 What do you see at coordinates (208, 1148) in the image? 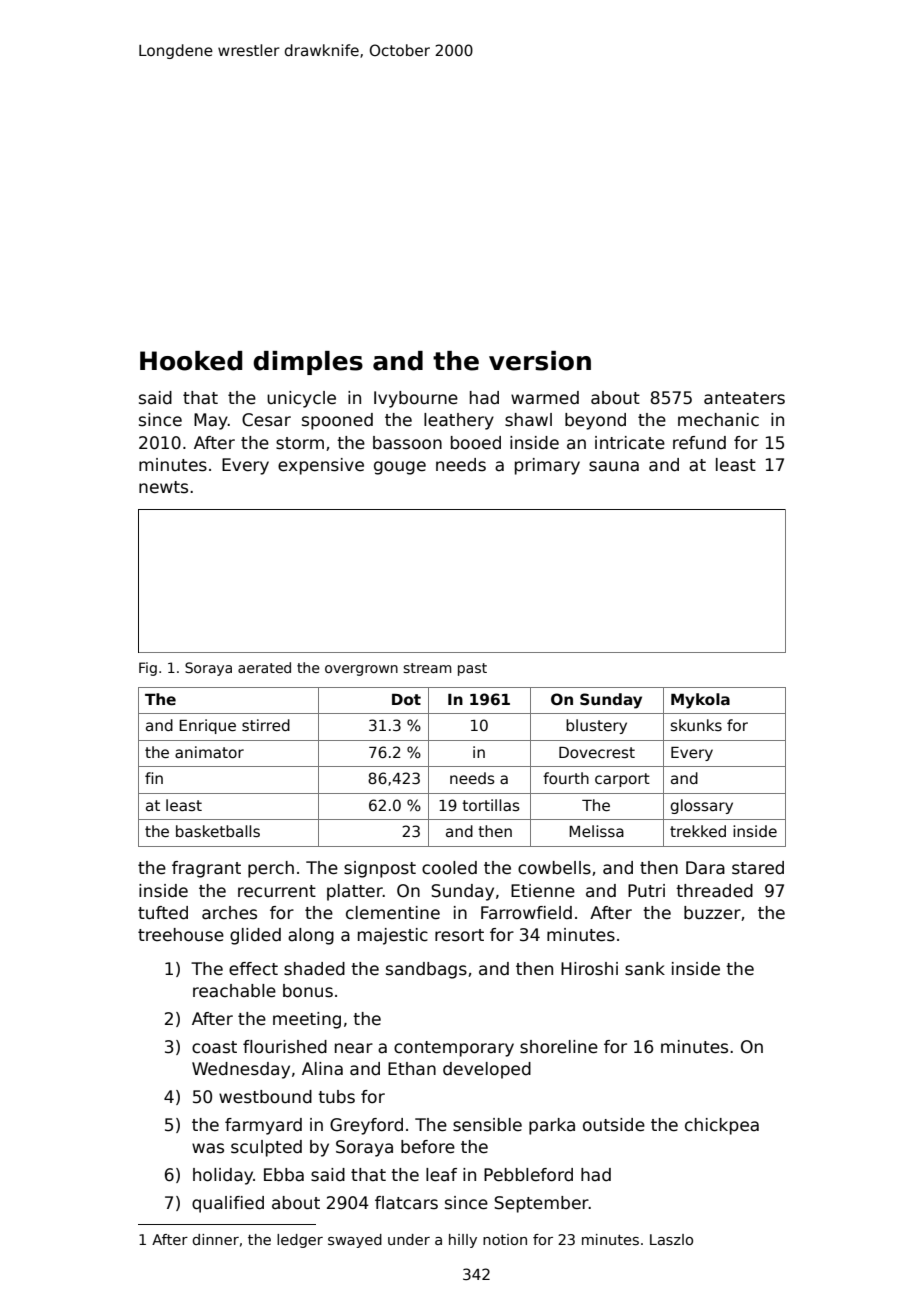
I see `was` at bounding box center [208, 1148].
